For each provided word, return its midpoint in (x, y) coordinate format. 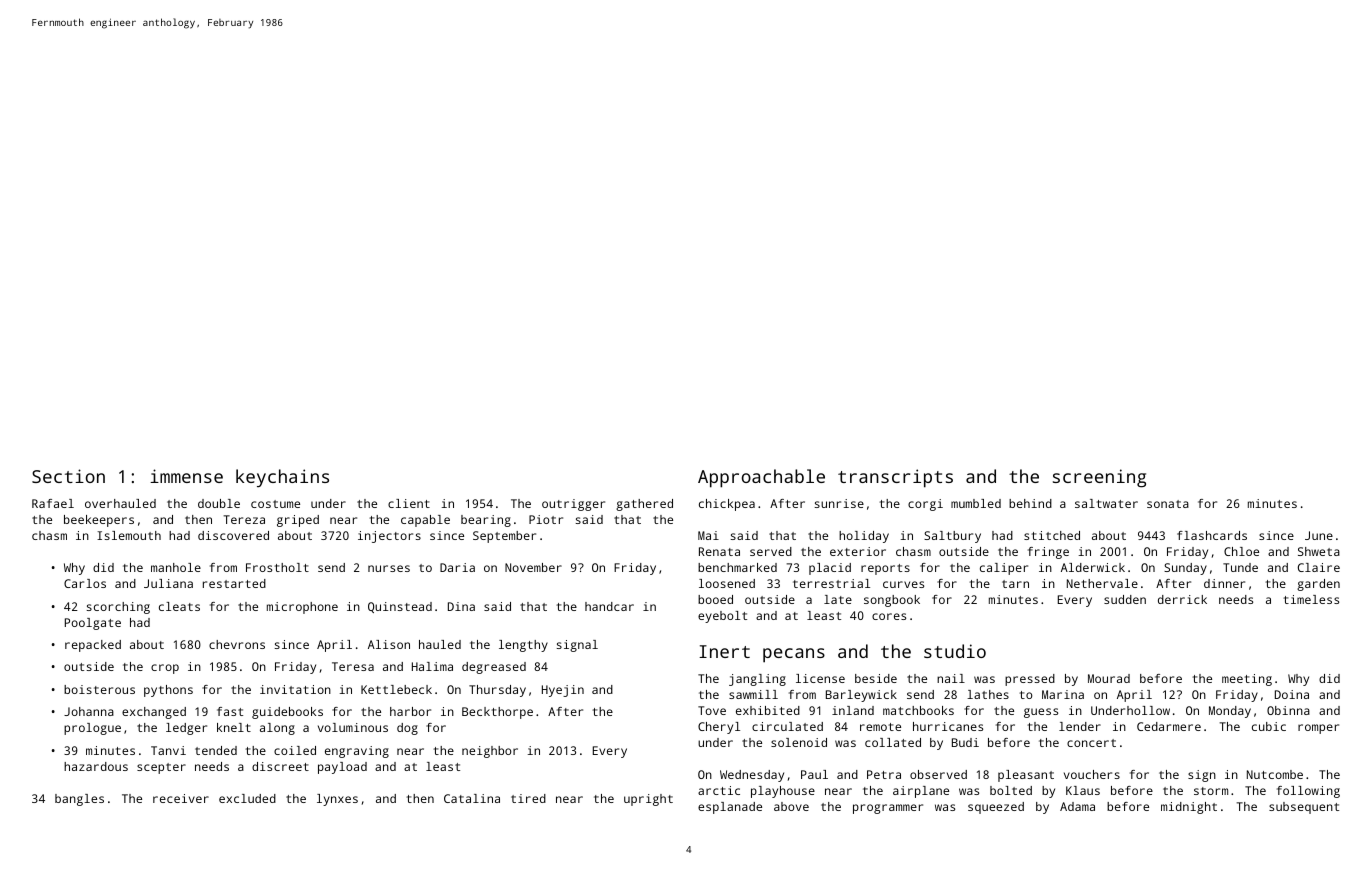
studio (955, 651)
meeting (1247, 680)
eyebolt (722, 617)
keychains (282, 478)
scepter (161, 768)
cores (889, 616)
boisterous (99, 689)
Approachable (761, 478)
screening (1099, 478)
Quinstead (400, 607)
